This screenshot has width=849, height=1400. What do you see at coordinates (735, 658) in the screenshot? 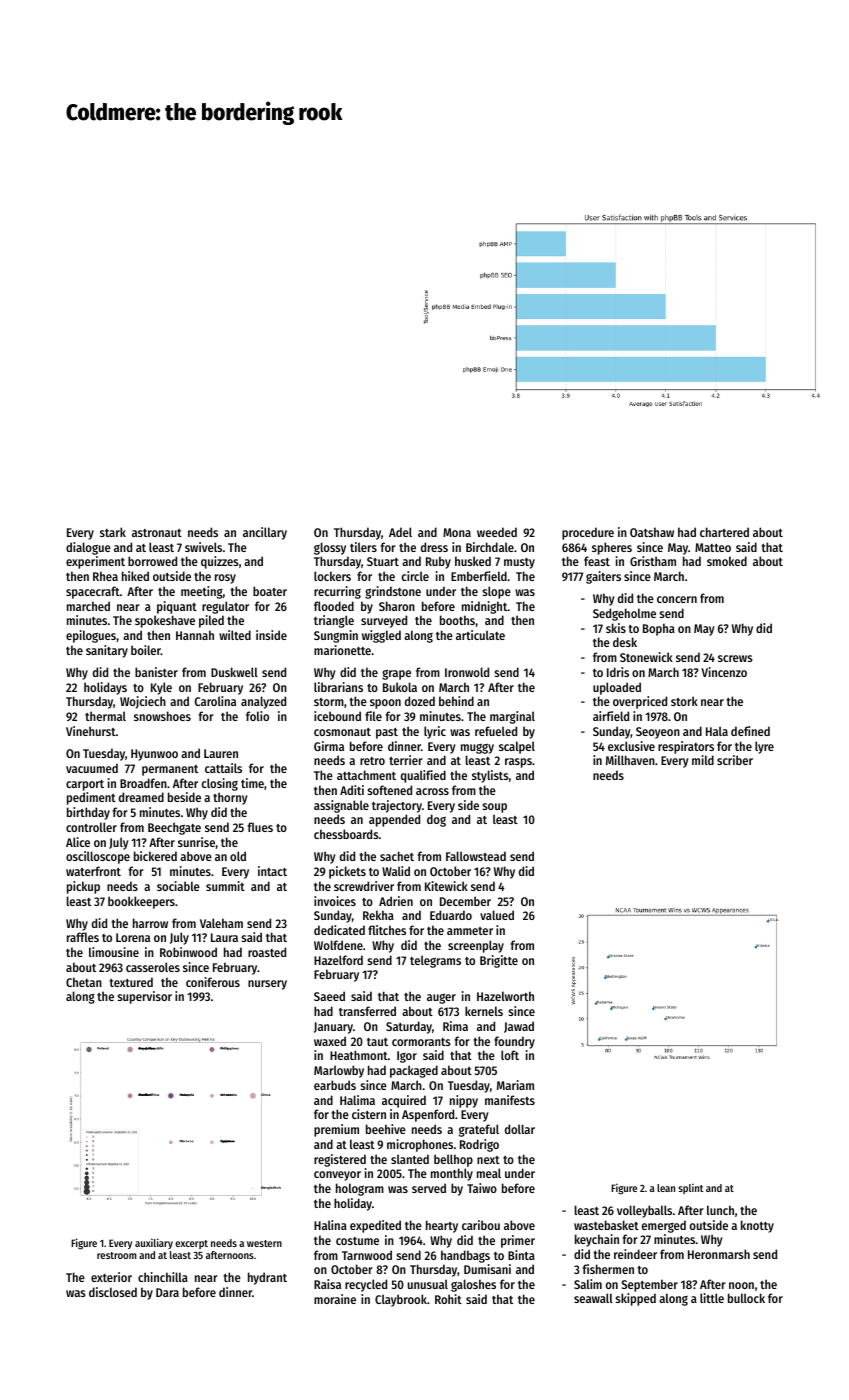
I see `screws` at bounding box center [735, 658].
